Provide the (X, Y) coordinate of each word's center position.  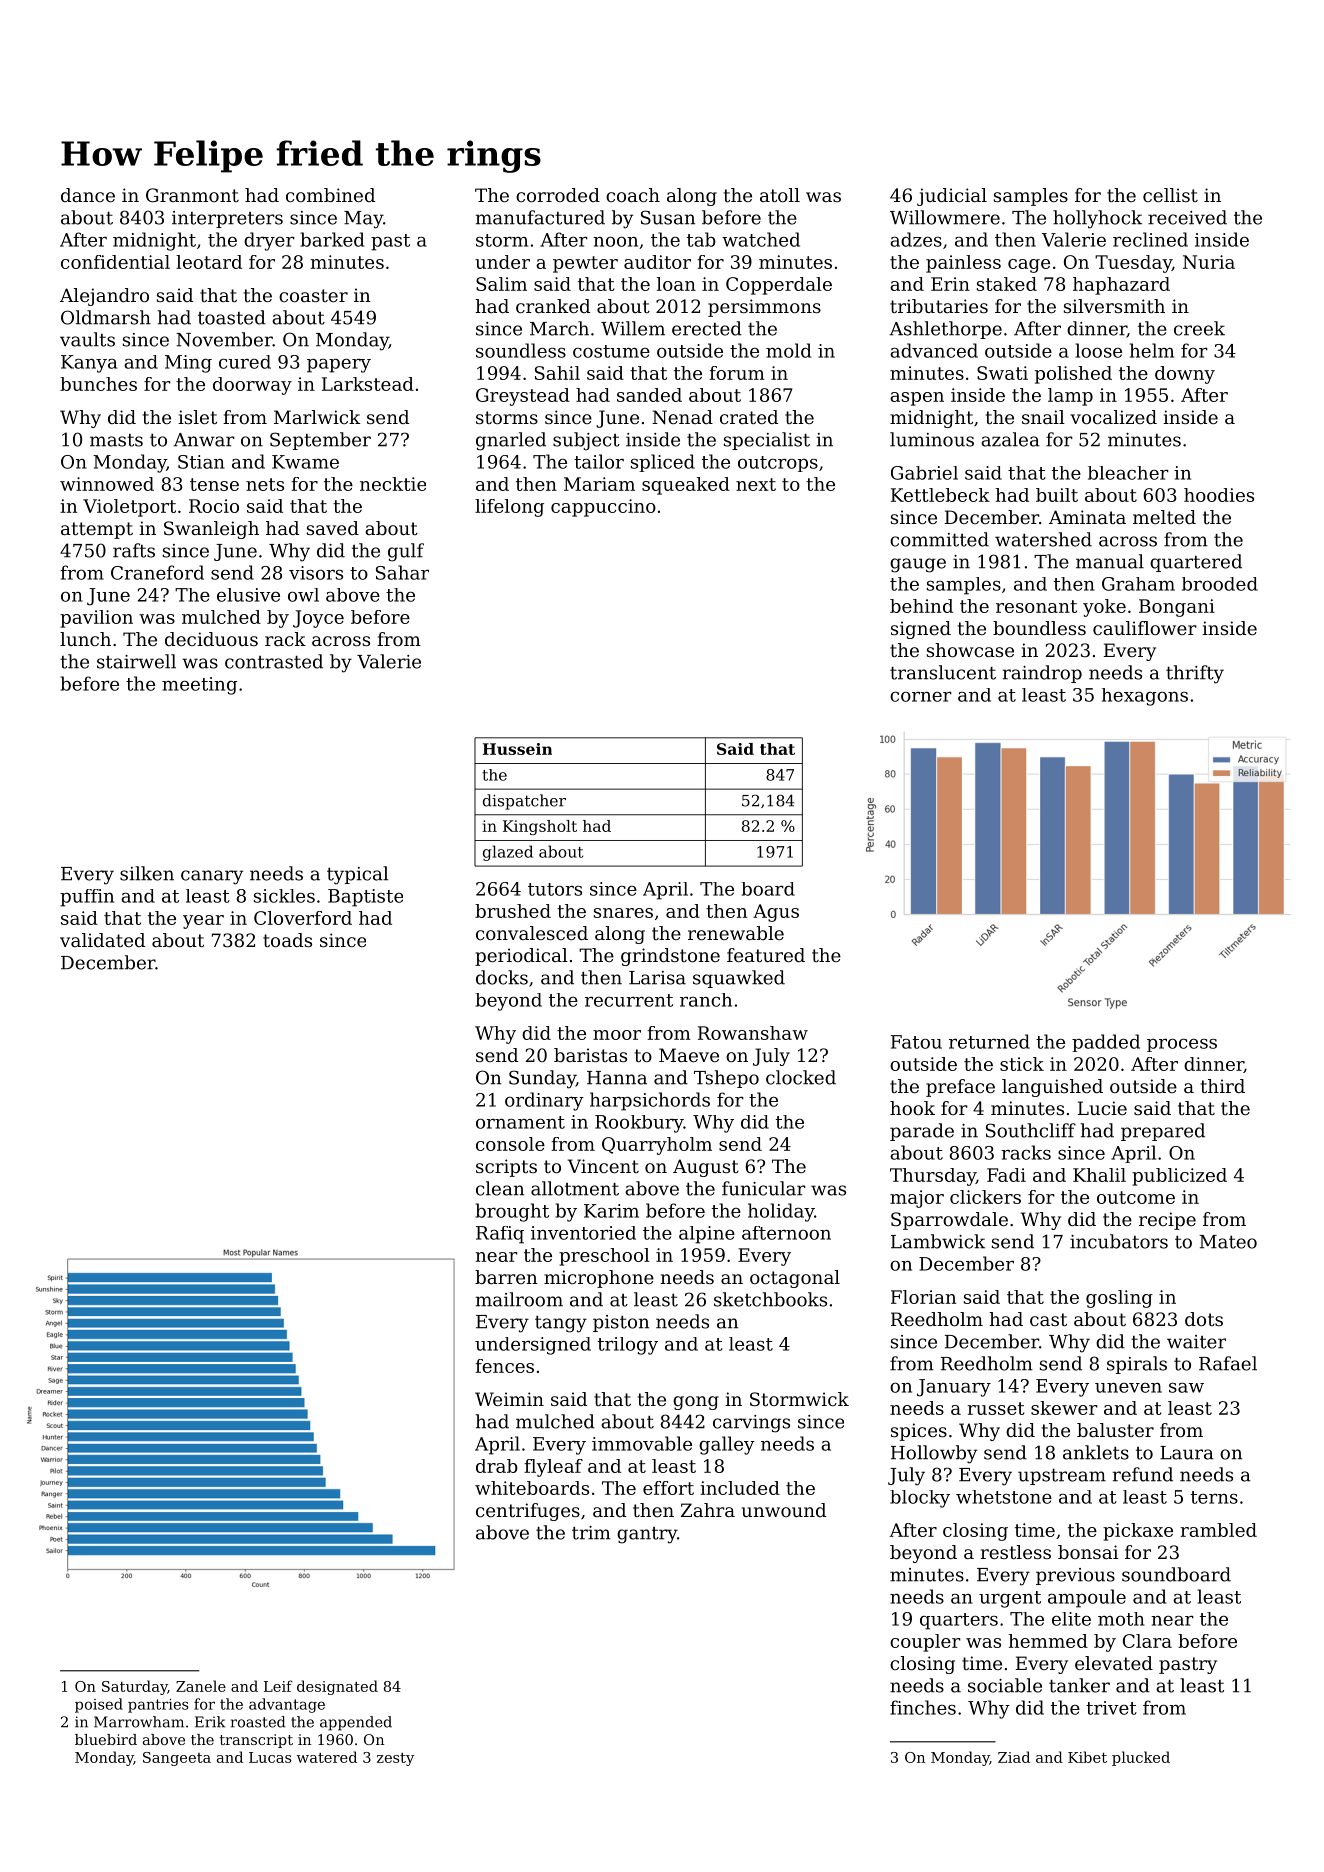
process (1182, 1045)
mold (788, 350)
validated (102, 940)
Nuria (1209, 262)
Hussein (517, 749)
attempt (97, 530)
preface (960, 1088)
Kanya (89, 364)
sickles (284, 896)
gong (696, 1403)
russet (996, 1408)
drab (497, 1466)
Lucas (270, 1757)
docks (502, 977)
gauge (918, 565)
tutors (555, 889)
